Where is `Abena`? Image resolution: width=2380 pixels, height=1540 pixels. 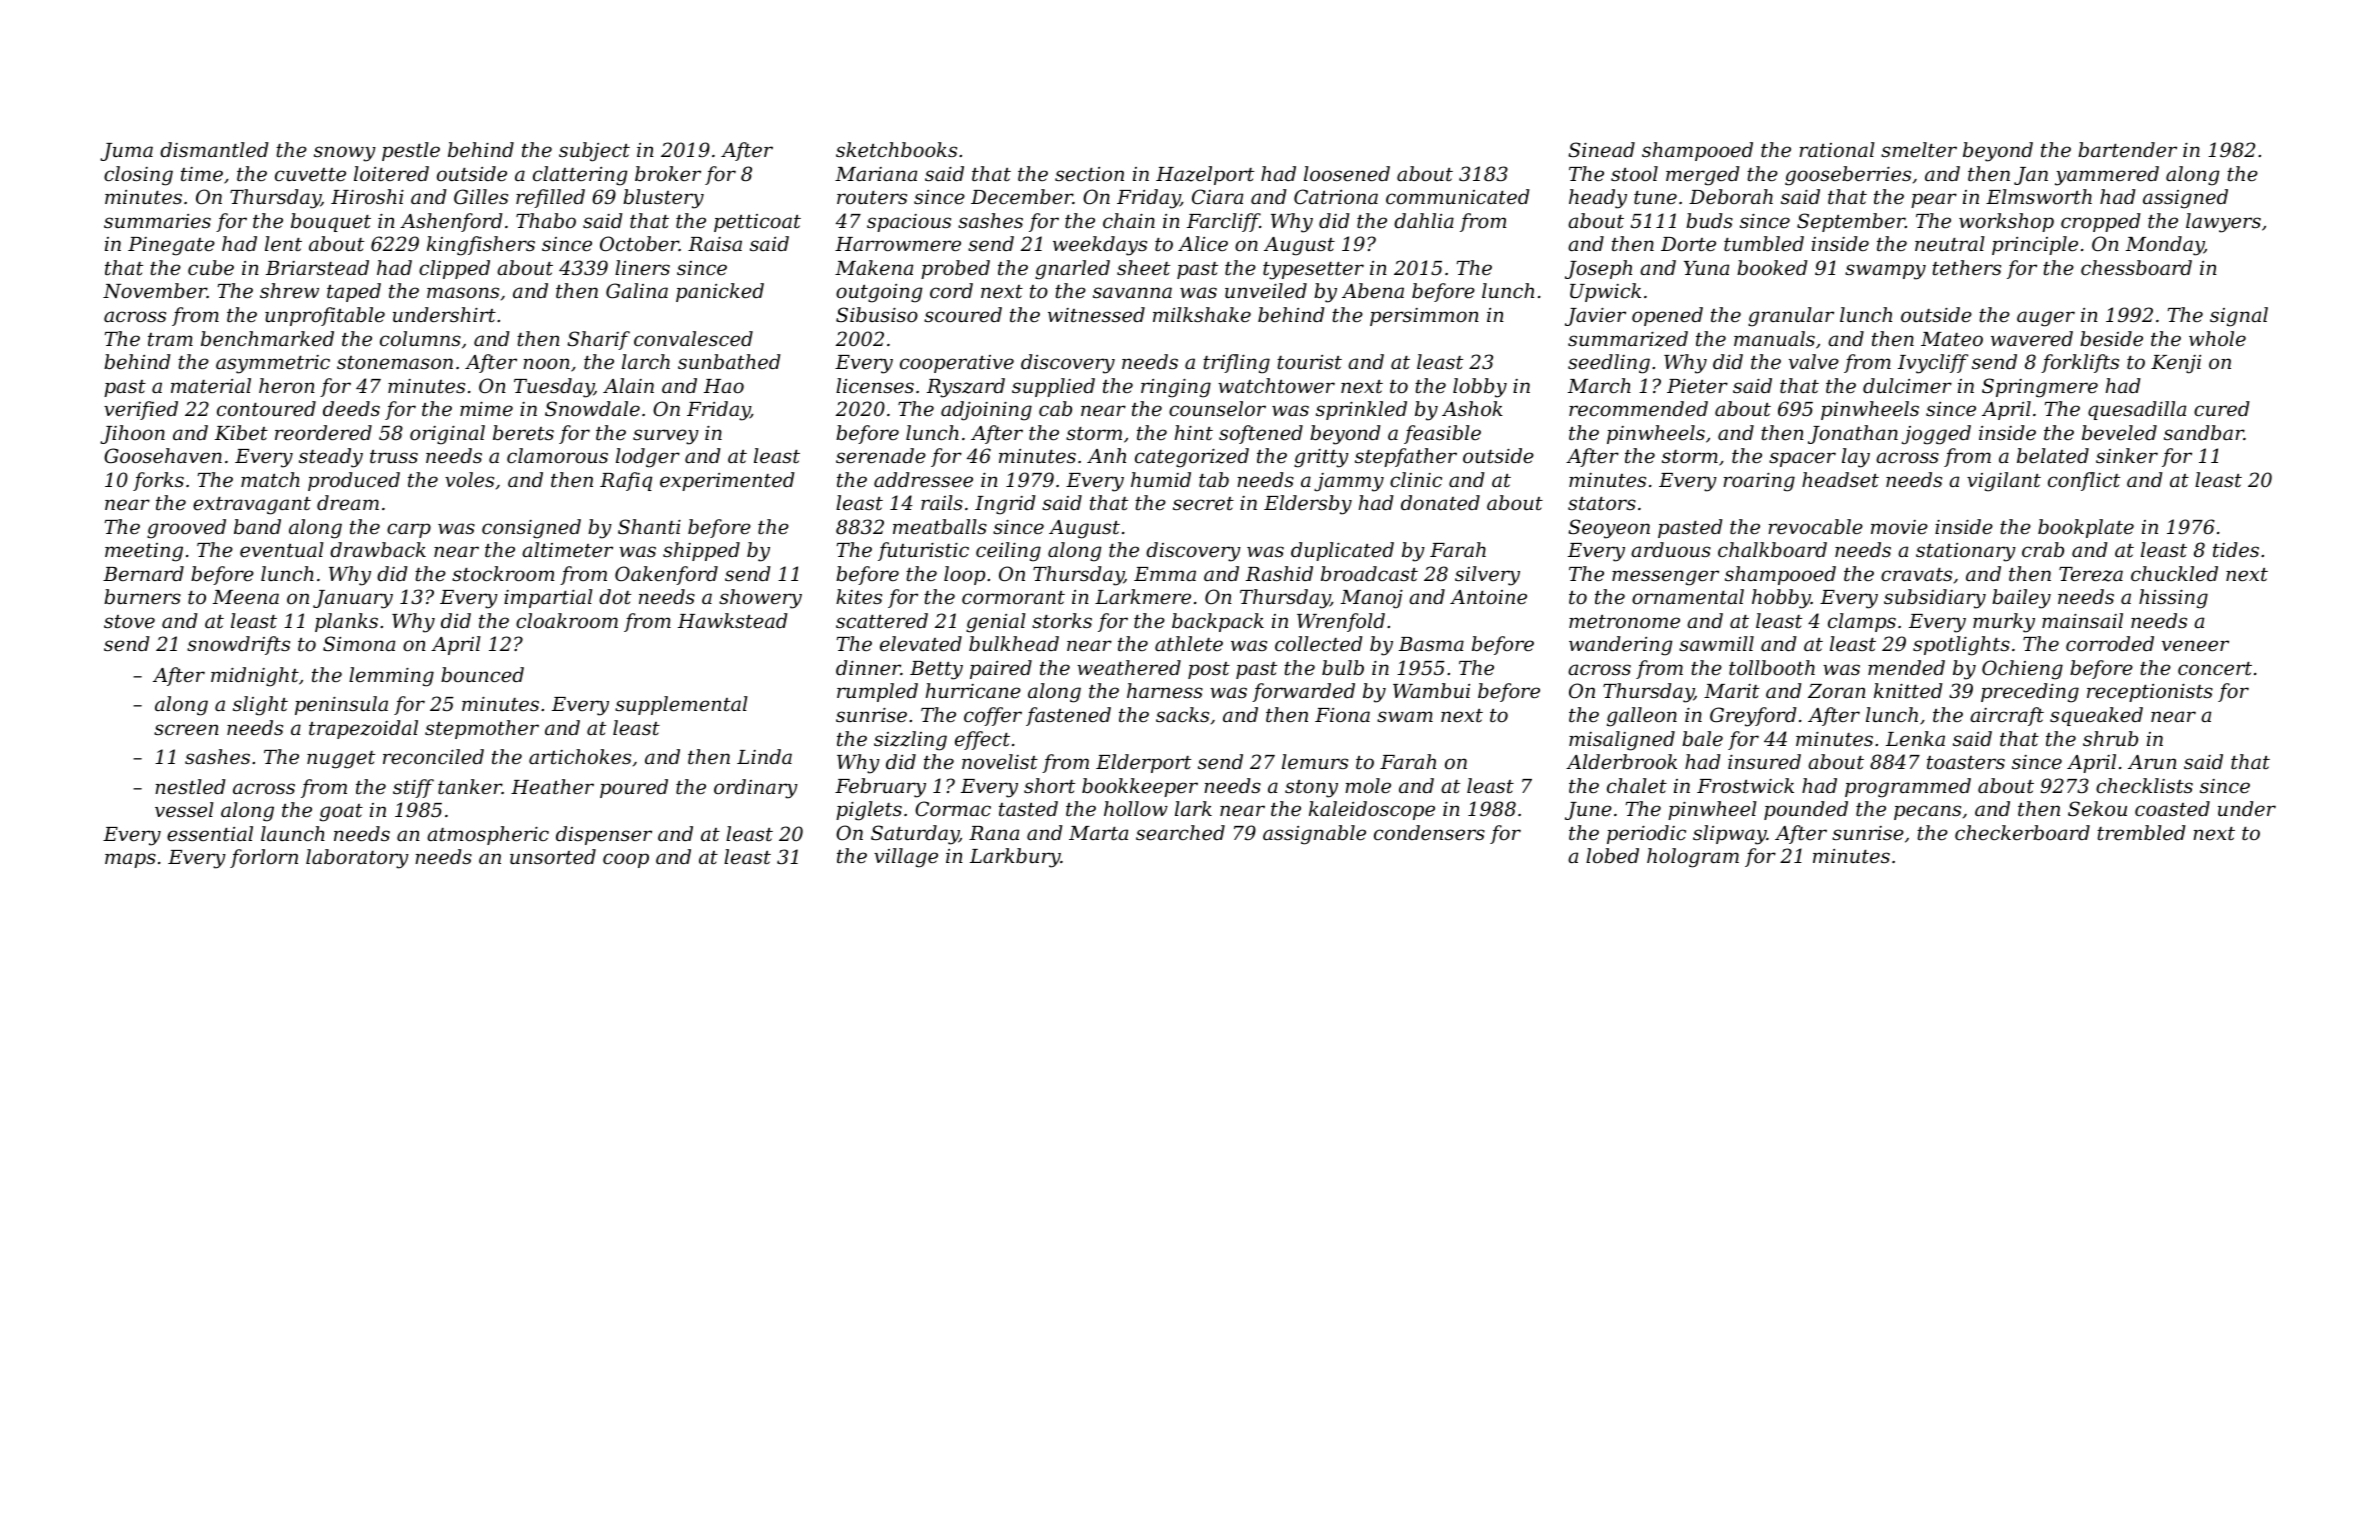
Abena is located at coordinates (1373, 290).
